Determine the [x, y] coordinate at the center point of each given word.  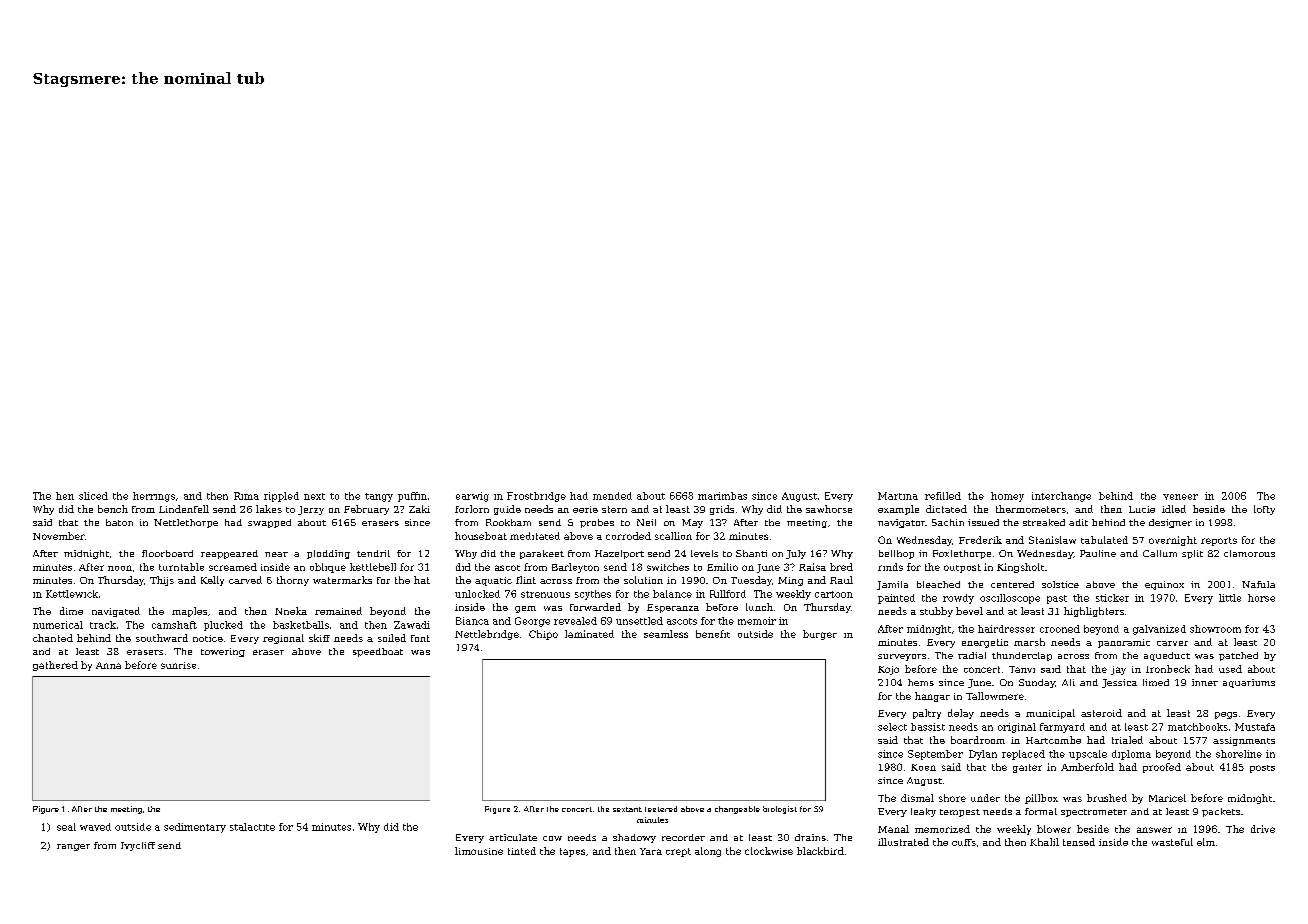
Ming [790, 581]
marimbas [722, 496]
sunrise [178, 665]
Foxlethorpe [962, 554]
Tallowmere [995, 696]
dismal [917, 798]
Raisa [812, 567]
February [366, 510]
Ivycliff [138, 846]
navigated [116, 612]
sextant [627, 809]
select [892, 727]
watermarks [342, 580]
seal [66, 827]
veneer [1180, 497]
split [1192, 554]
